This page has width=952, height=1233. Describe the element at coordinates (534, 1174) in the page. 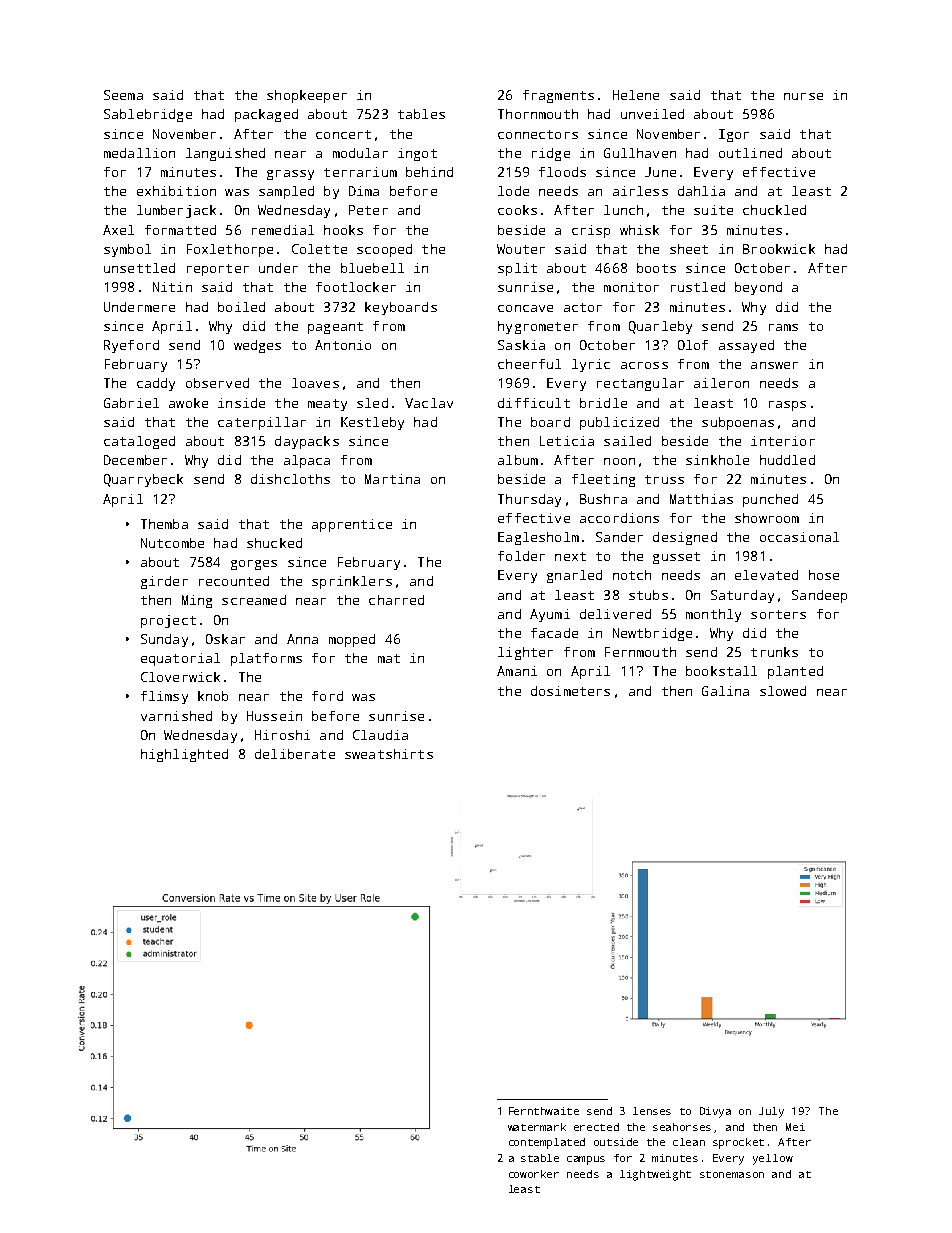

I see `coworker` at that location.
